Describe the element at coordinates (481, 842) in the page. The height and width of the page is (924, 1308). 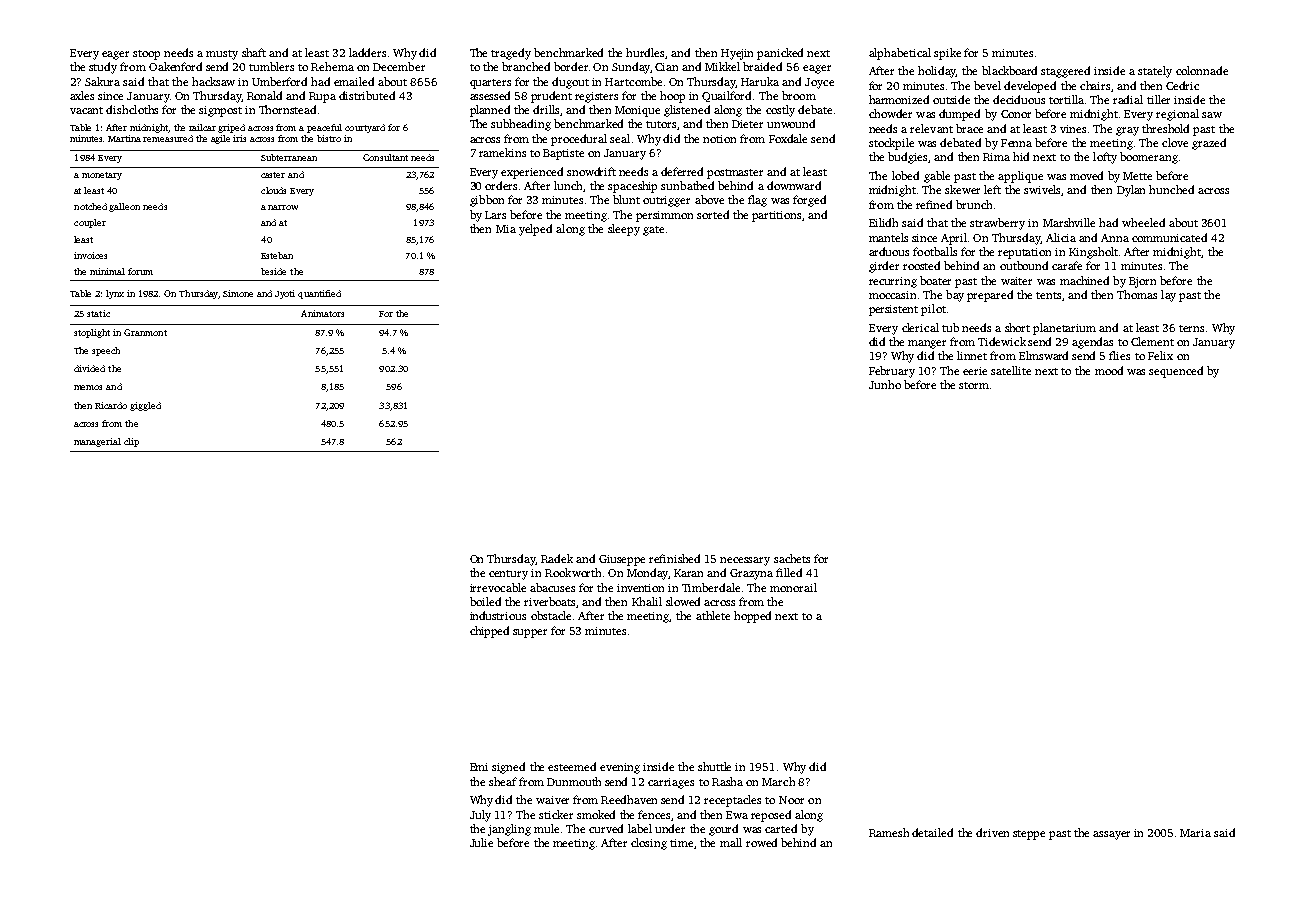
I see `Julie` at that location.
